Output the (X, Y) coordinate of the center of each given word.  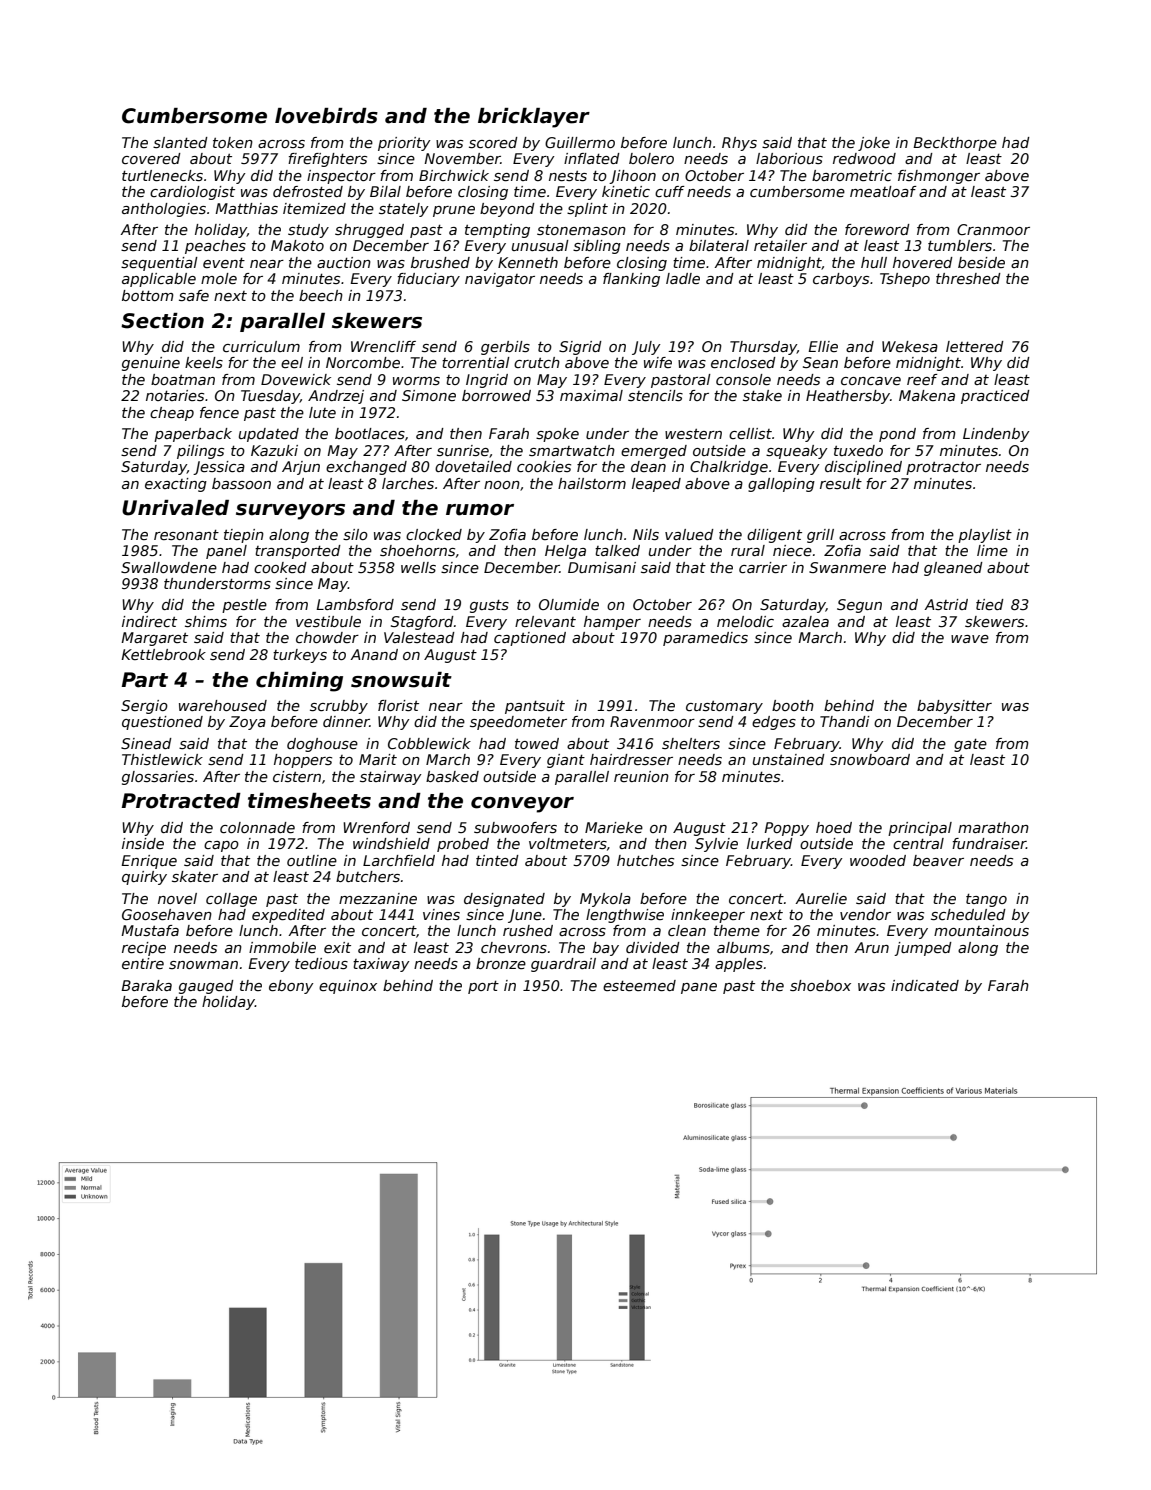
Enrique (149, 862)
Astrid (946, 604)
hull (874, 262)
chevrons (514, 947)
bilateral (719, 245)
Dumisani (602, 567)
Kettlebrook (163, 654)
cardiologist (192, 193)
